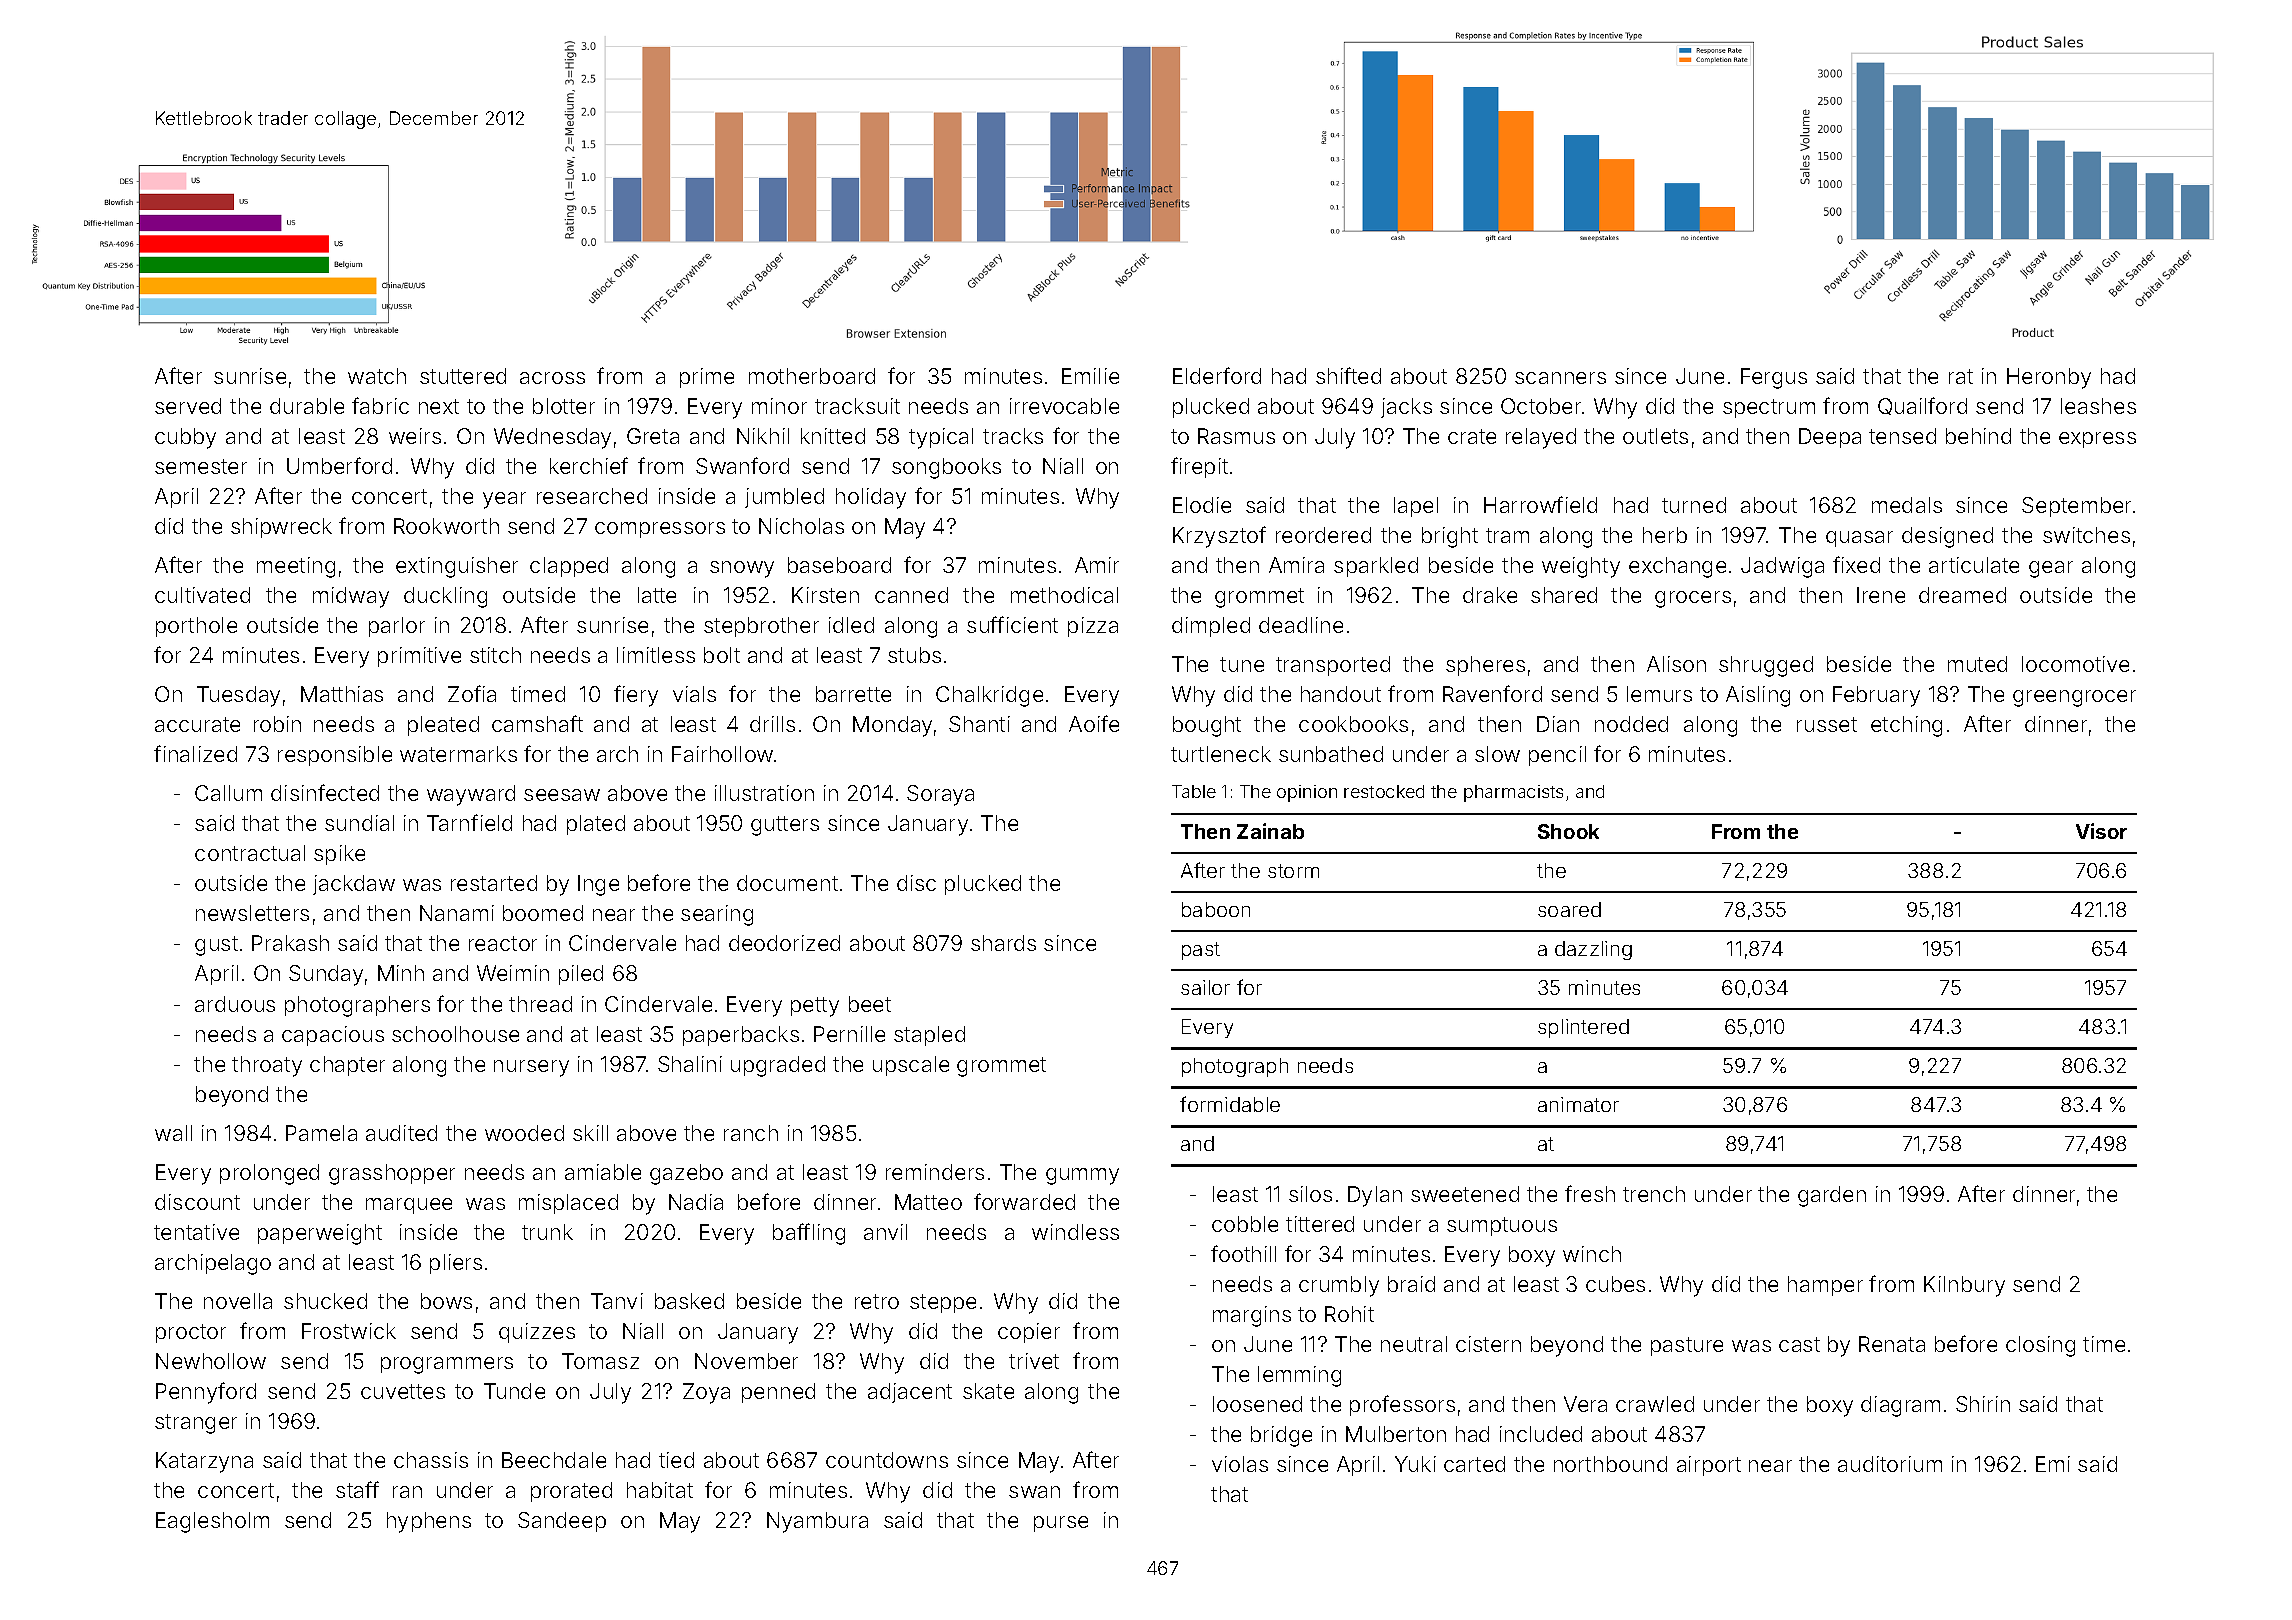 Image resolution: width=2292 pixels, height=1620 pixels. What do you see at coordinates (250, 853) in the page?
I see `contractual` at bounding box center [250, 853].
